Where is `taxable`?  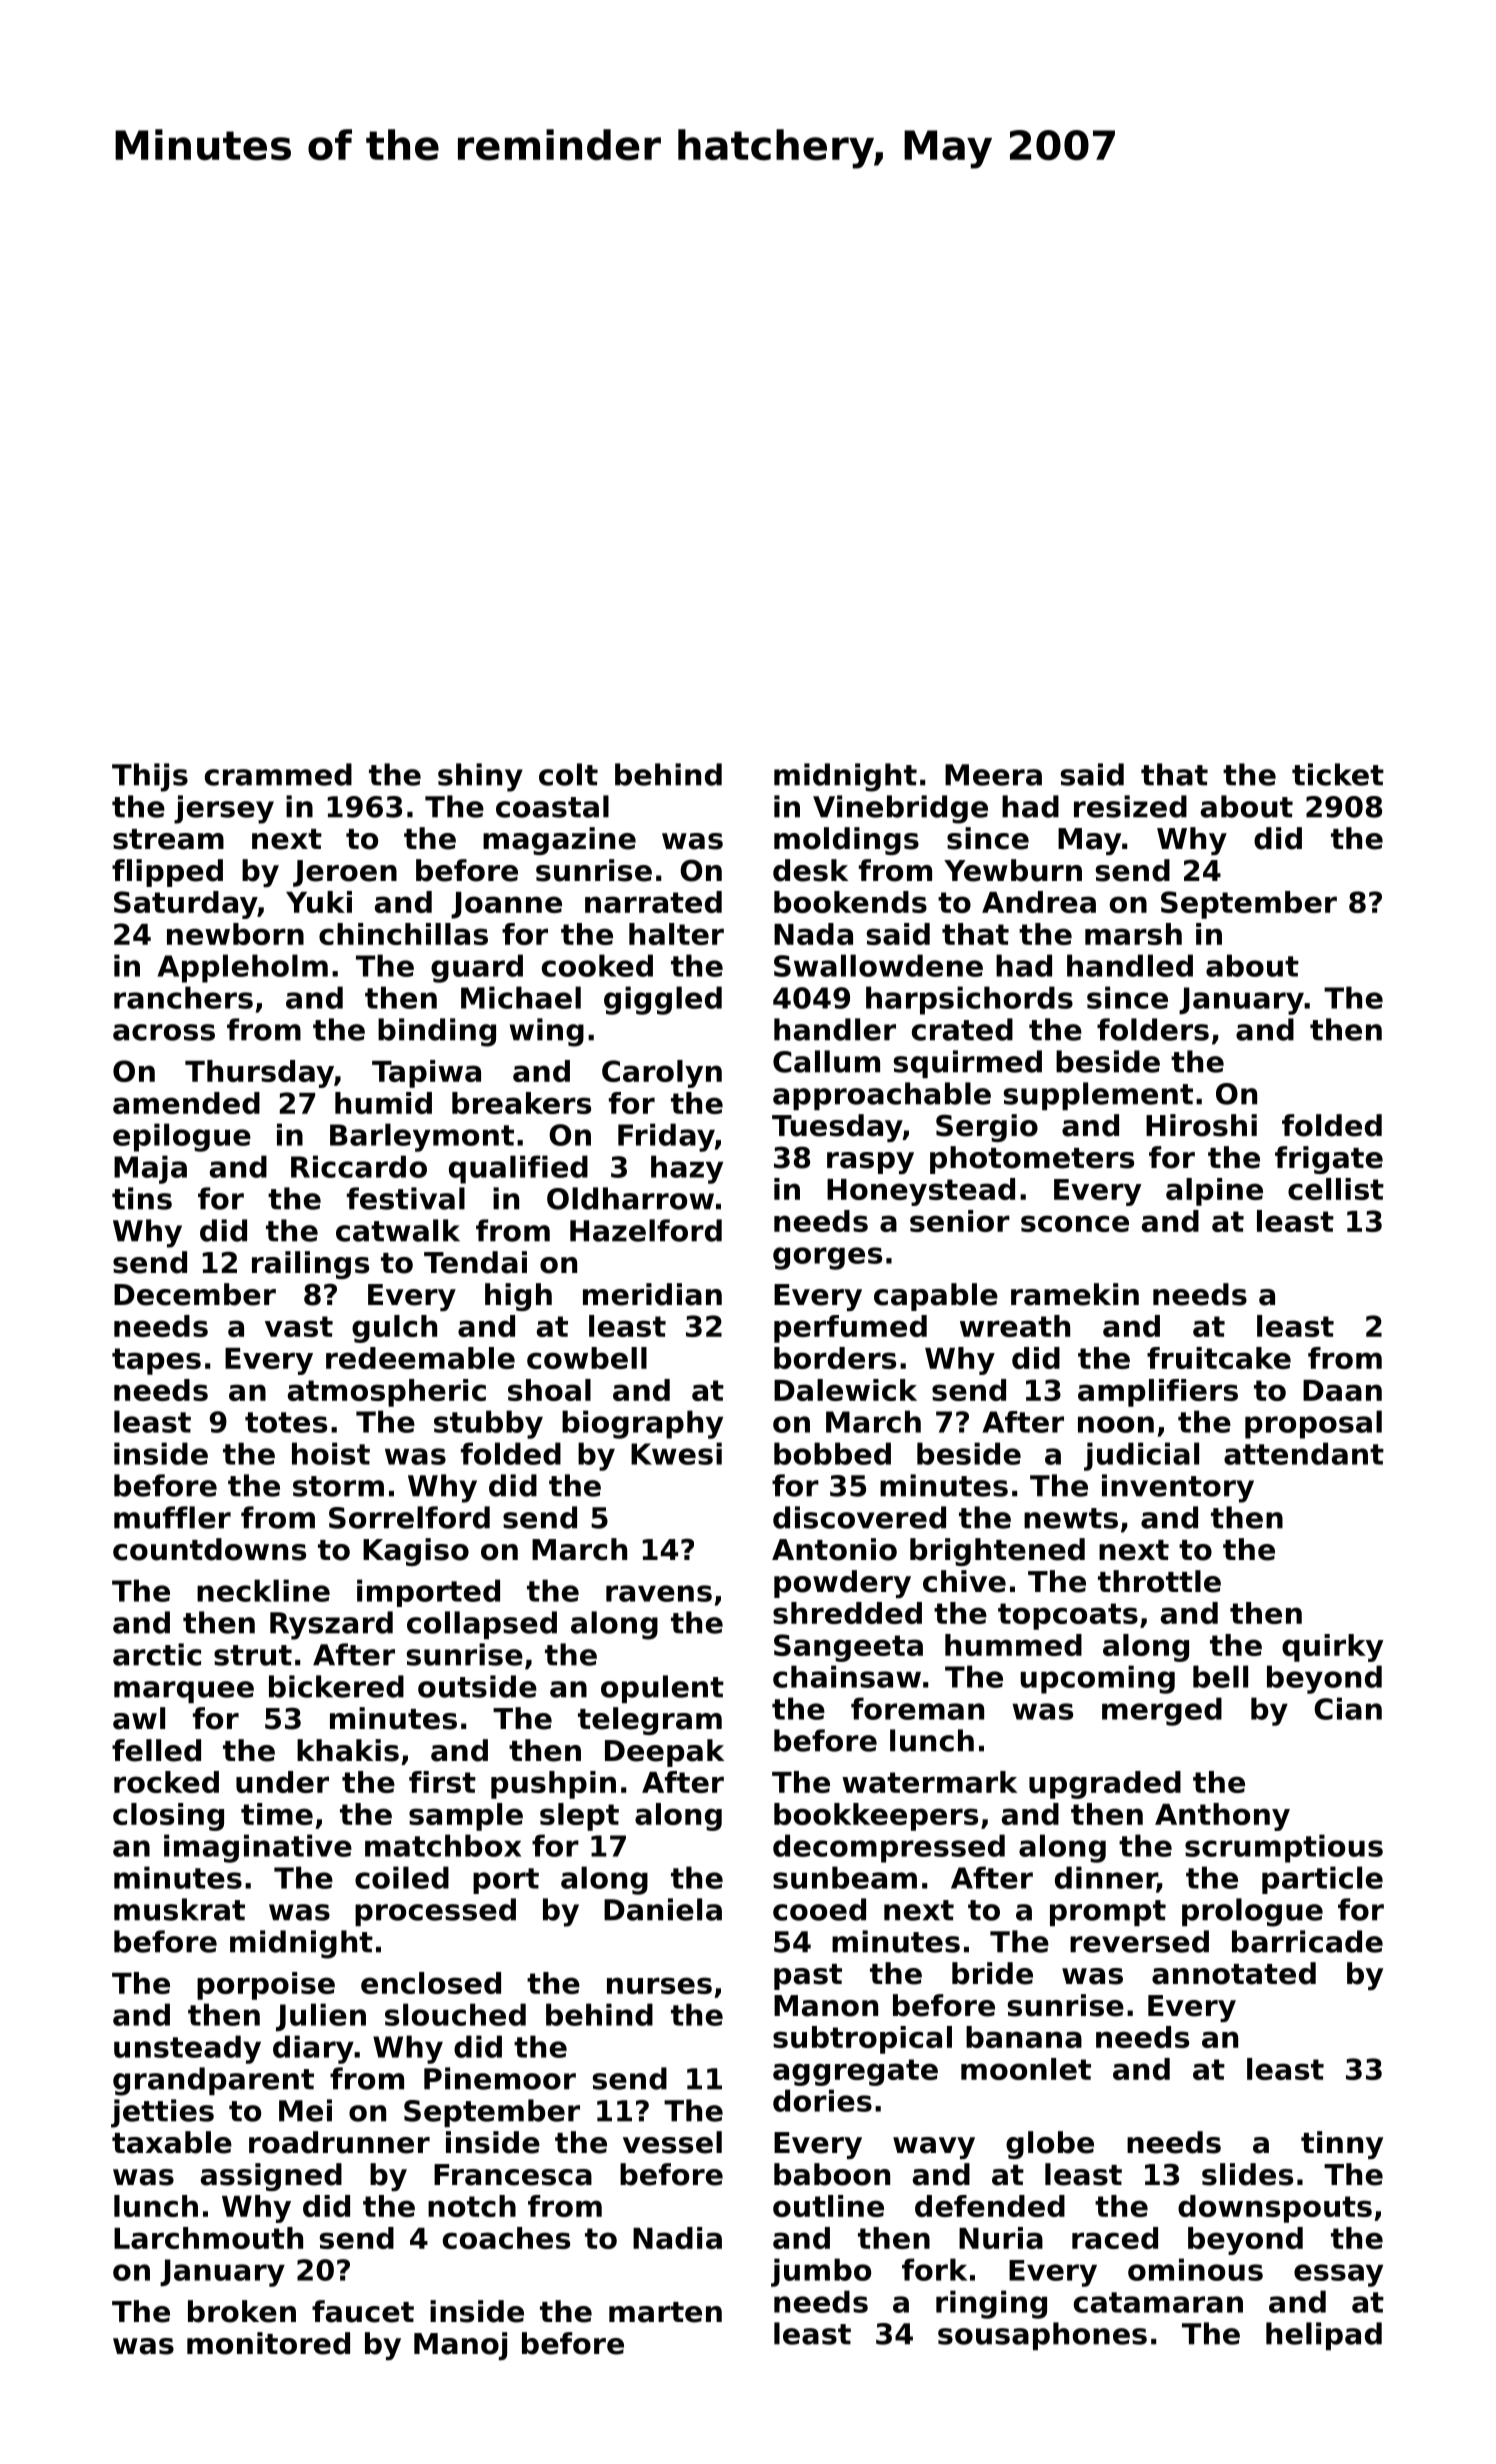
taxable is located at coordinates (172, 2142).
